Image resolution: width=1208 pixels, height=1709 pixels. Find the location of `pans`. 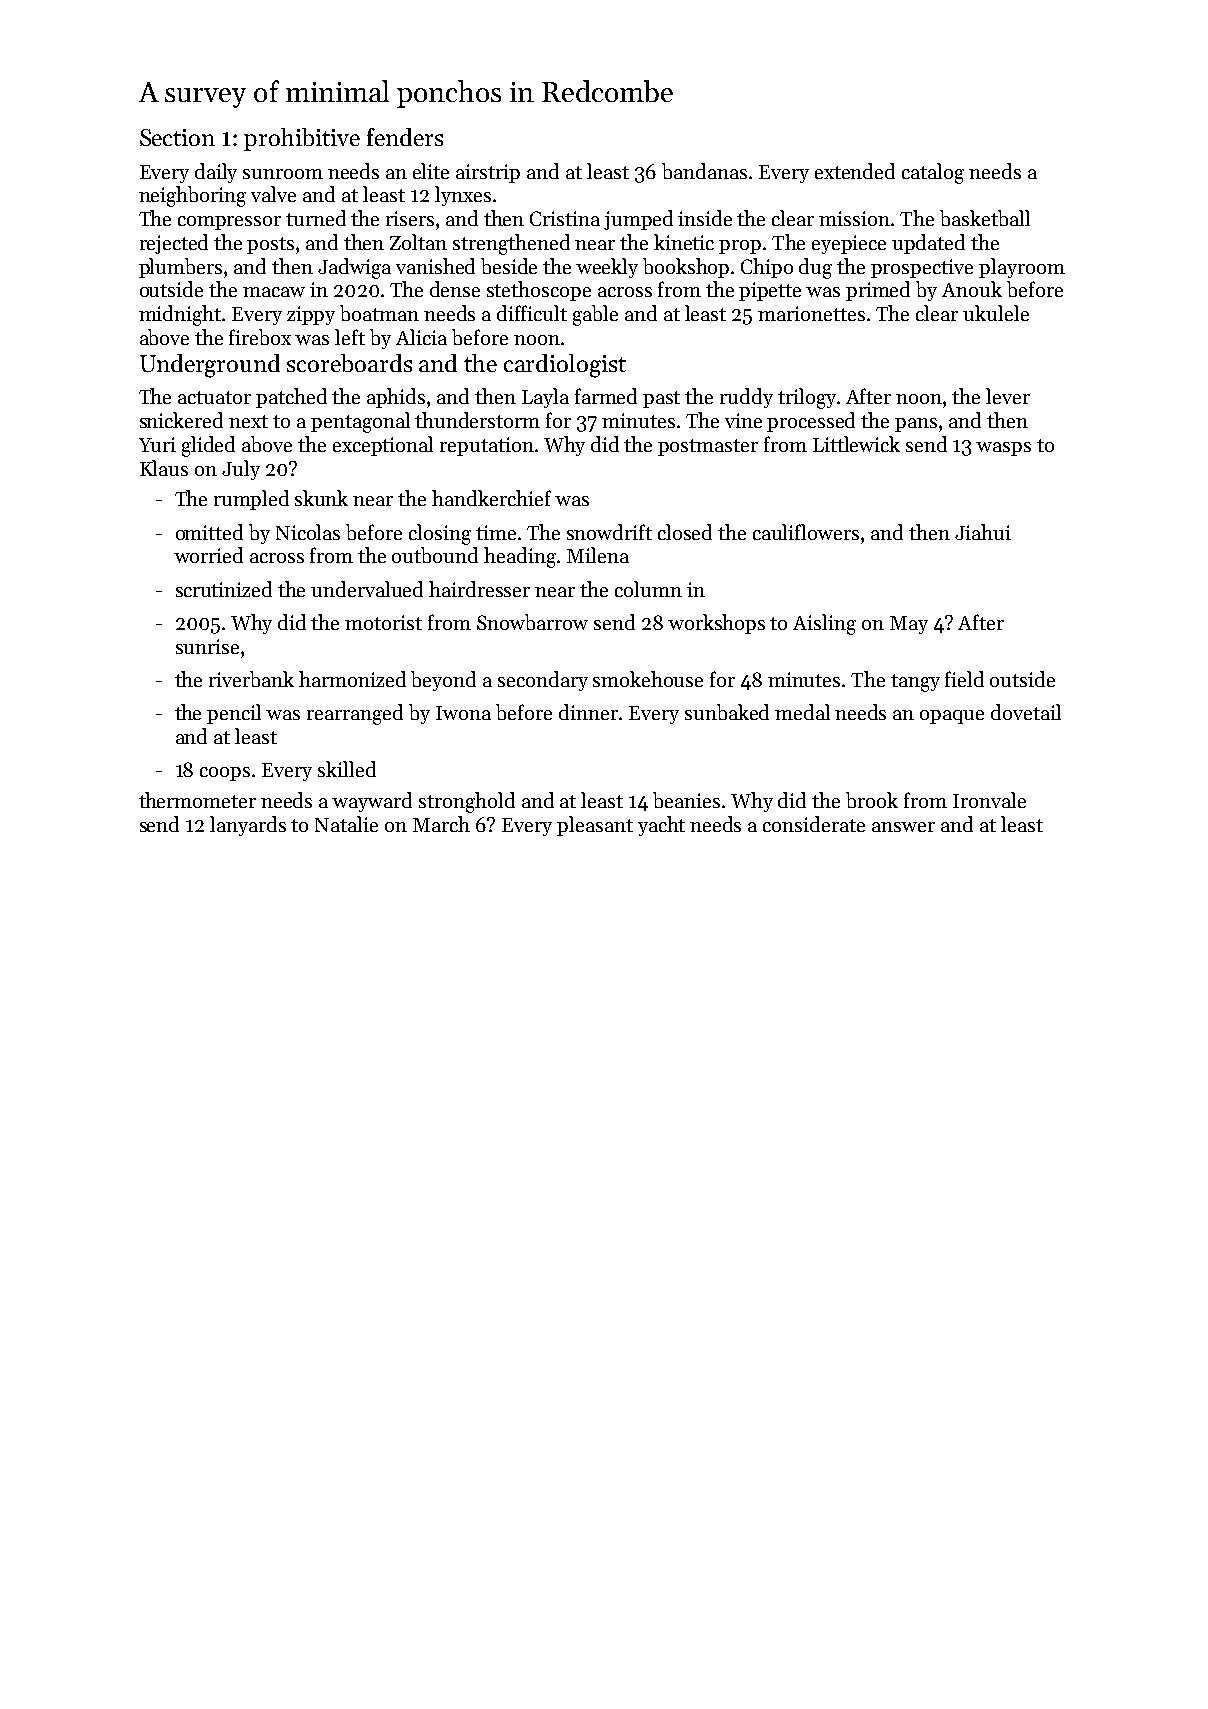

pans is located at coordinates (916, 425).
